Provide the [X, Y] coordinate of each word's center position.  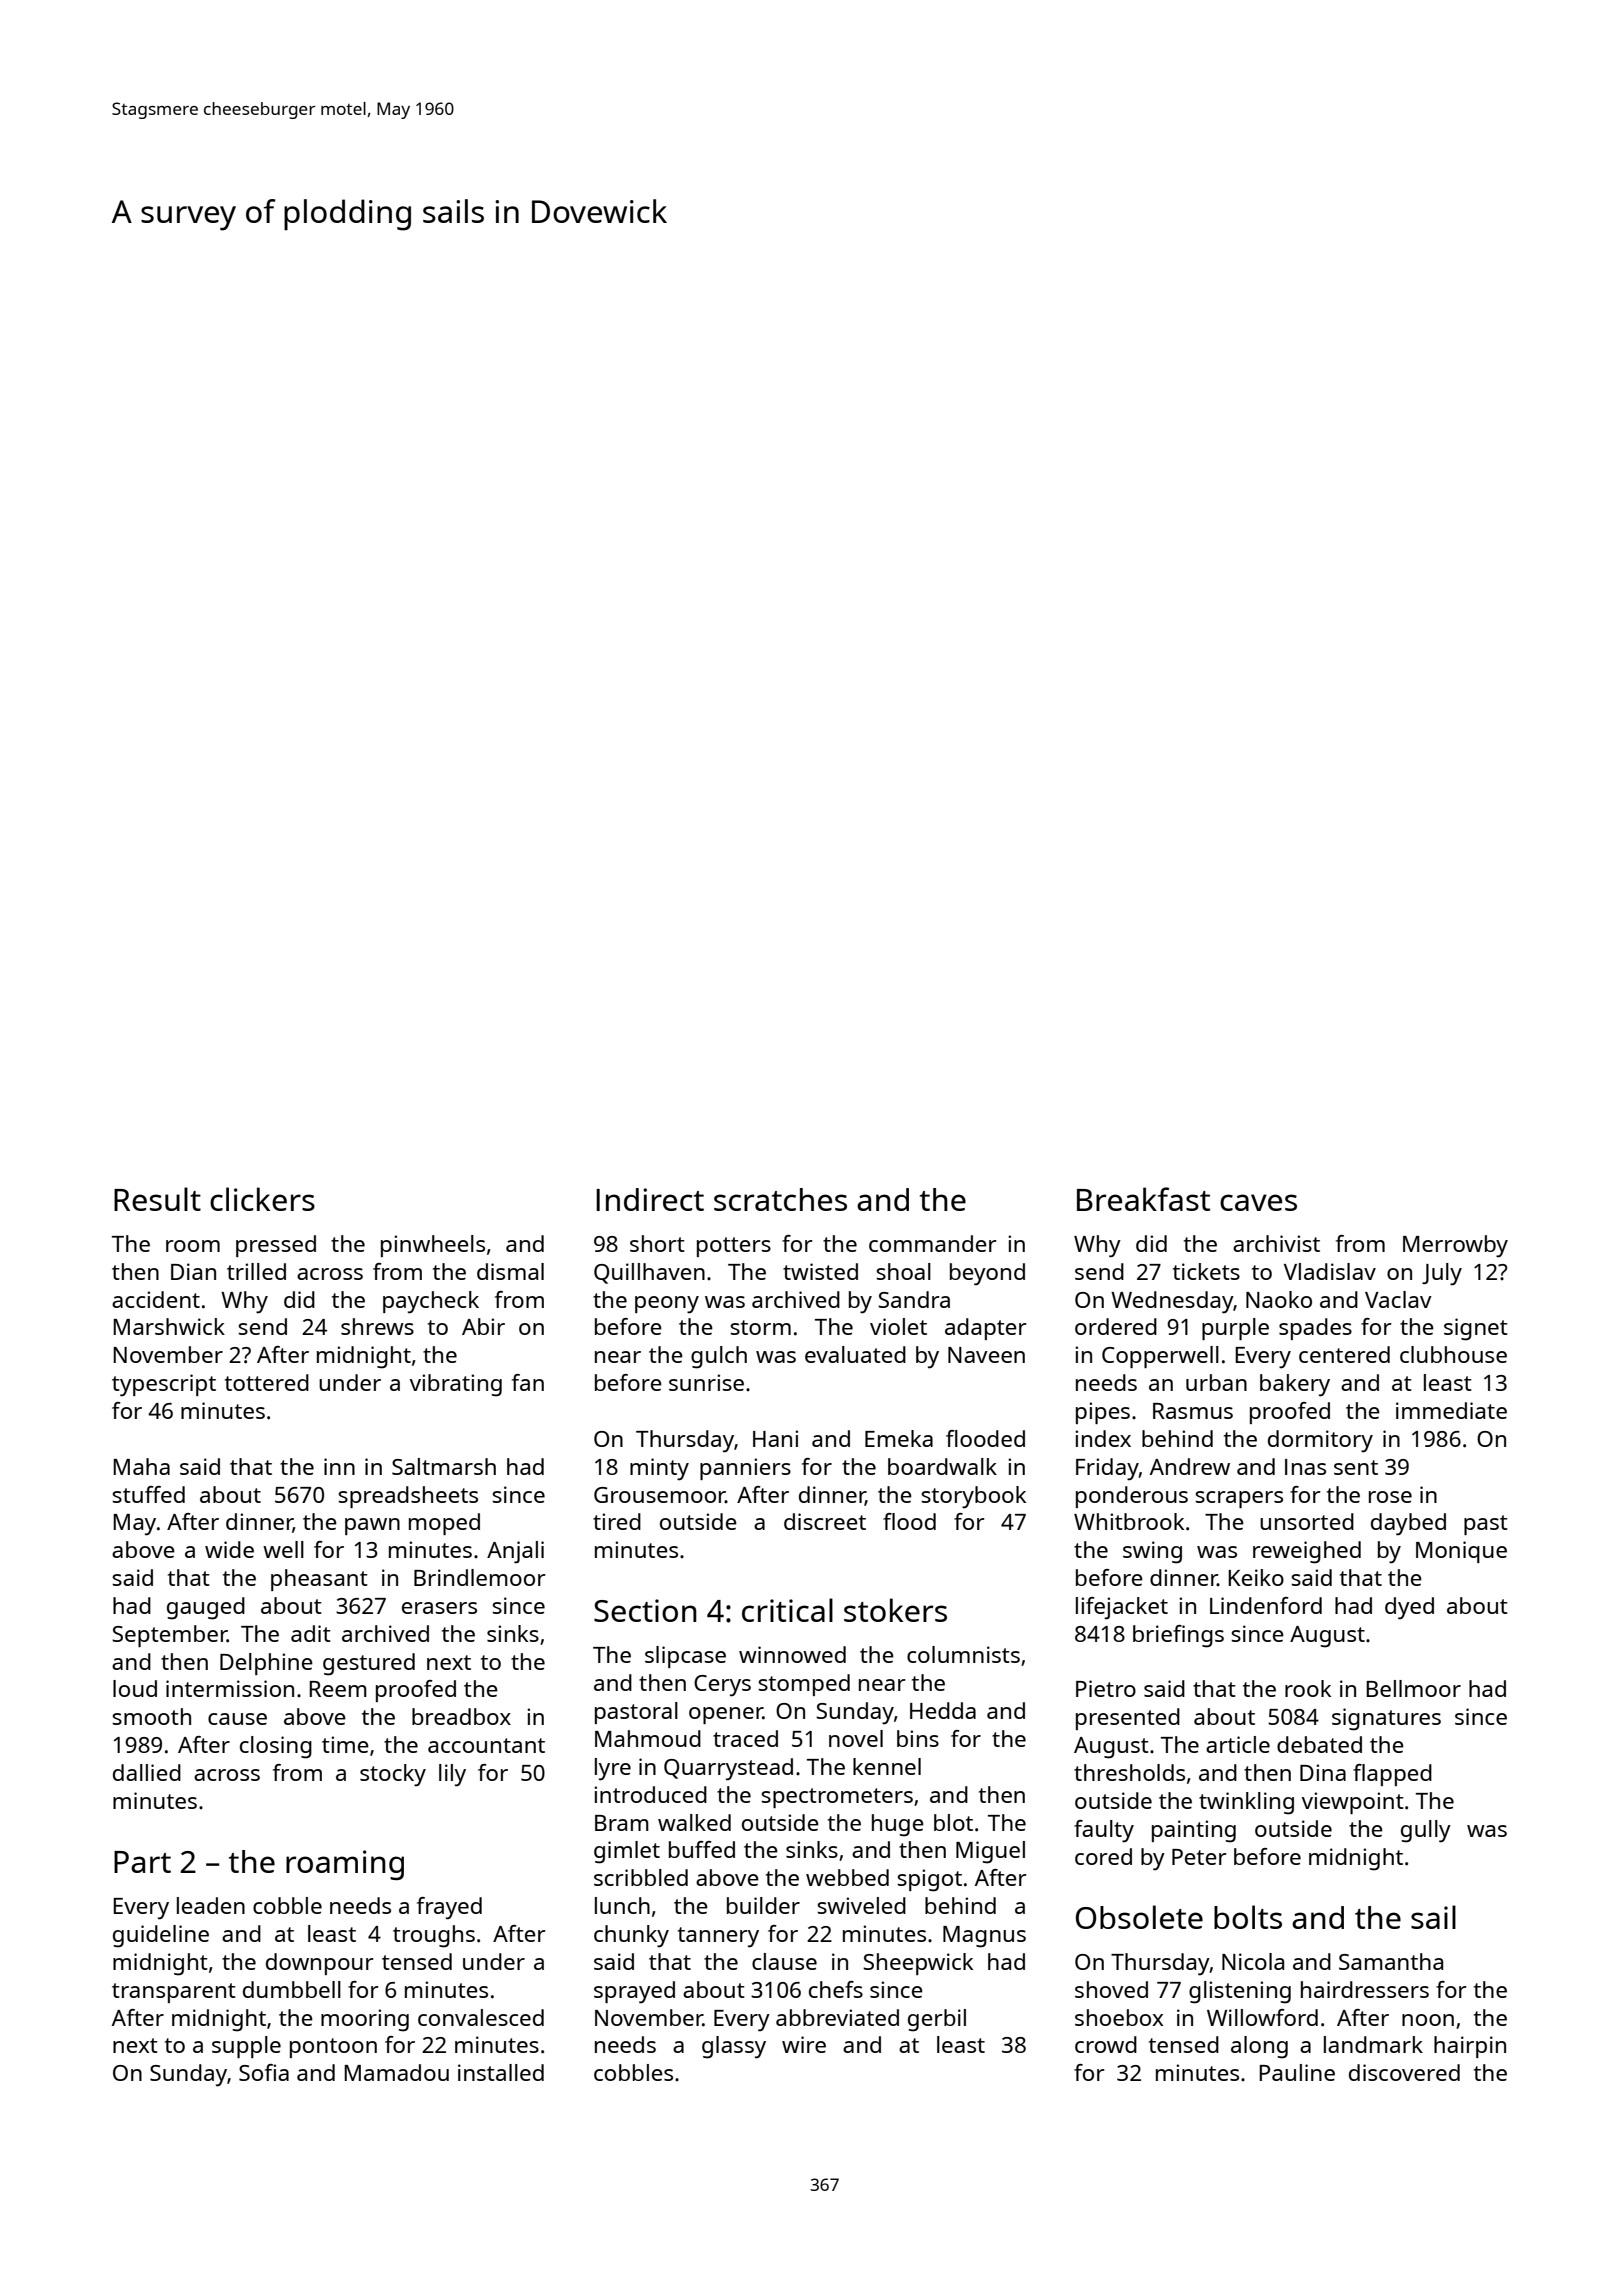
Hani [775, 1438]
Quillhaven [649, 1273]
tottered [267, 1382]
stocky [393, 1775]
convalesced [481, 2017]
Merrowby [1455, 1246]
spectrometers [837, 1798]
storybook [973, 1497]
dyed [1409, 1608]
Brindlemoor [480, 1577]
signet [1476, 1329]
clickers [262, 1199]
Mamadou [396, 2072]
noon [1428, 2020]
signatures [1386, 1719]
